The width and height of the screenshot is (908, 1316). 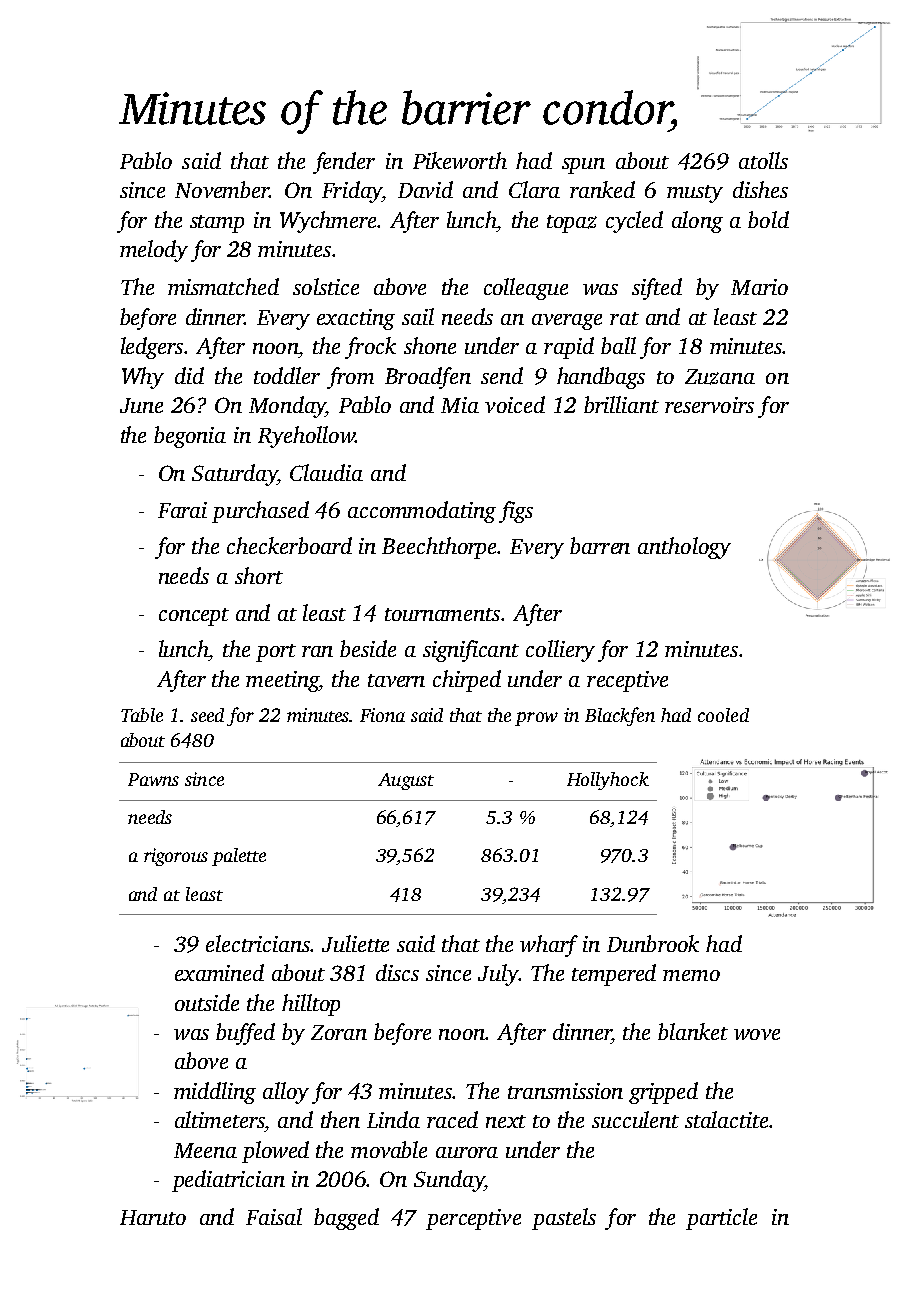 I want to click on David, so click(x=425, y=189).
